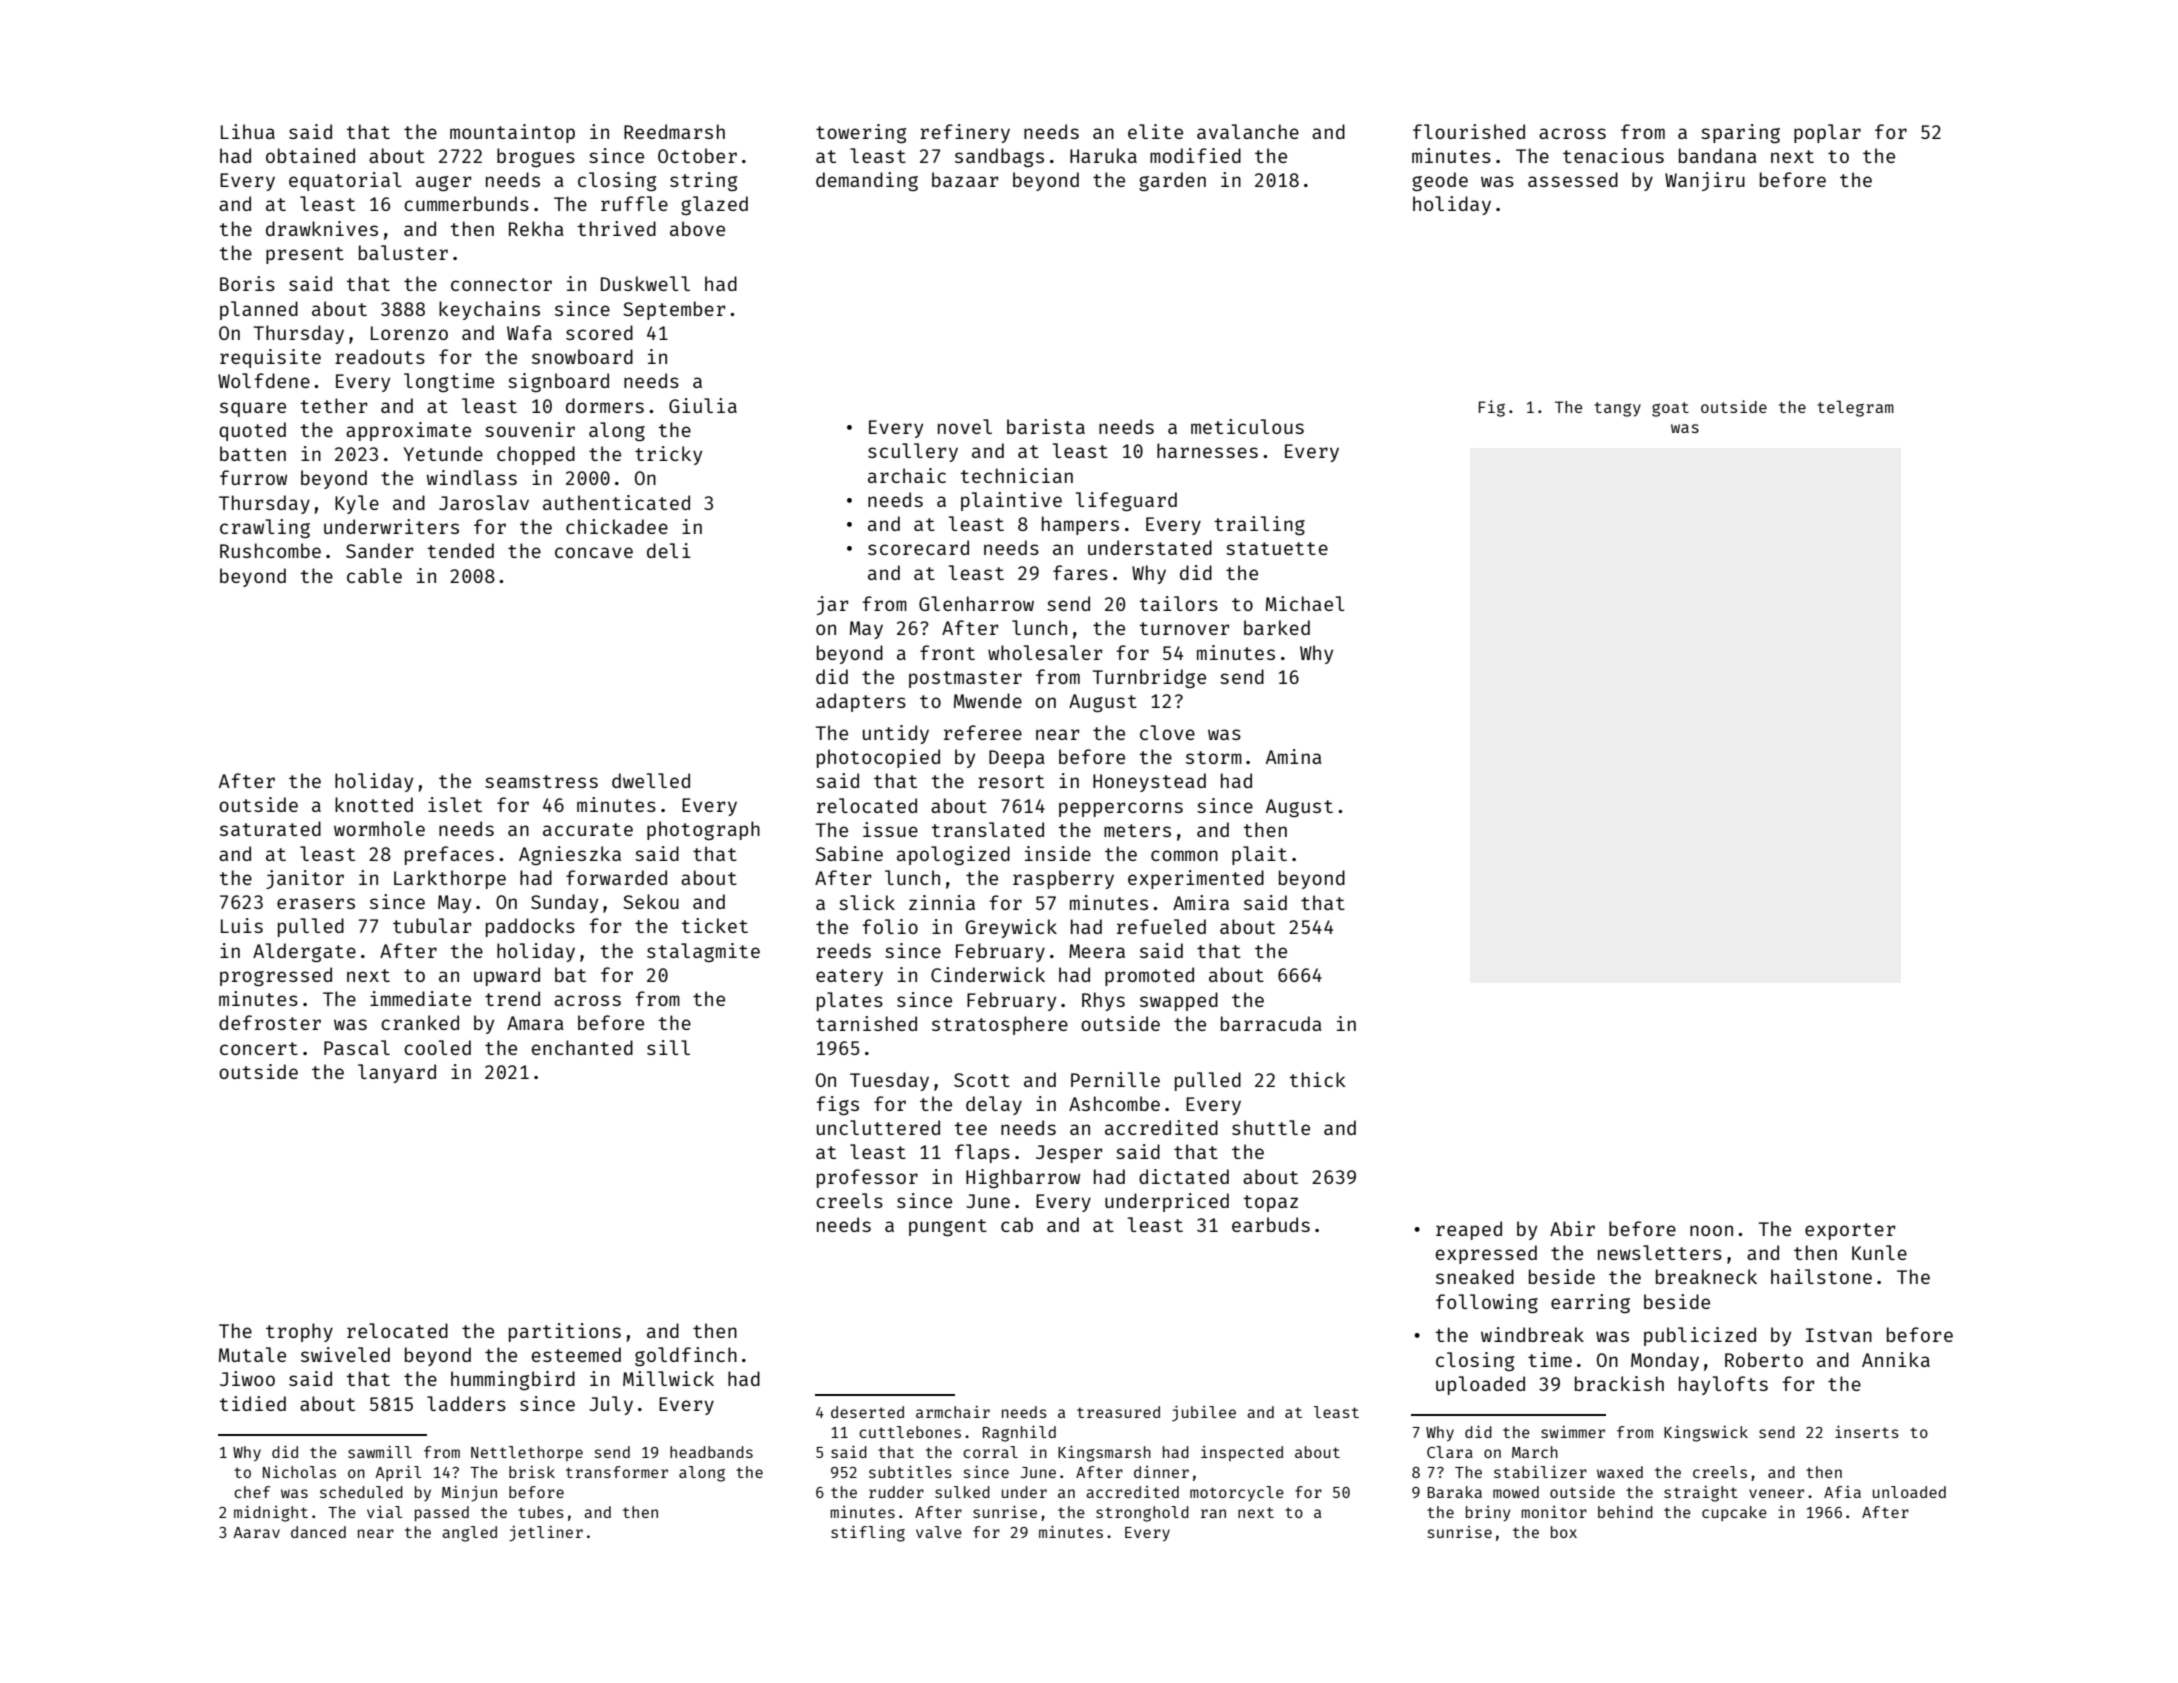  What do you see at coordinates (1305, 603) in the screenshot?
I see `Michael` at bounding box center [1305, 603].
